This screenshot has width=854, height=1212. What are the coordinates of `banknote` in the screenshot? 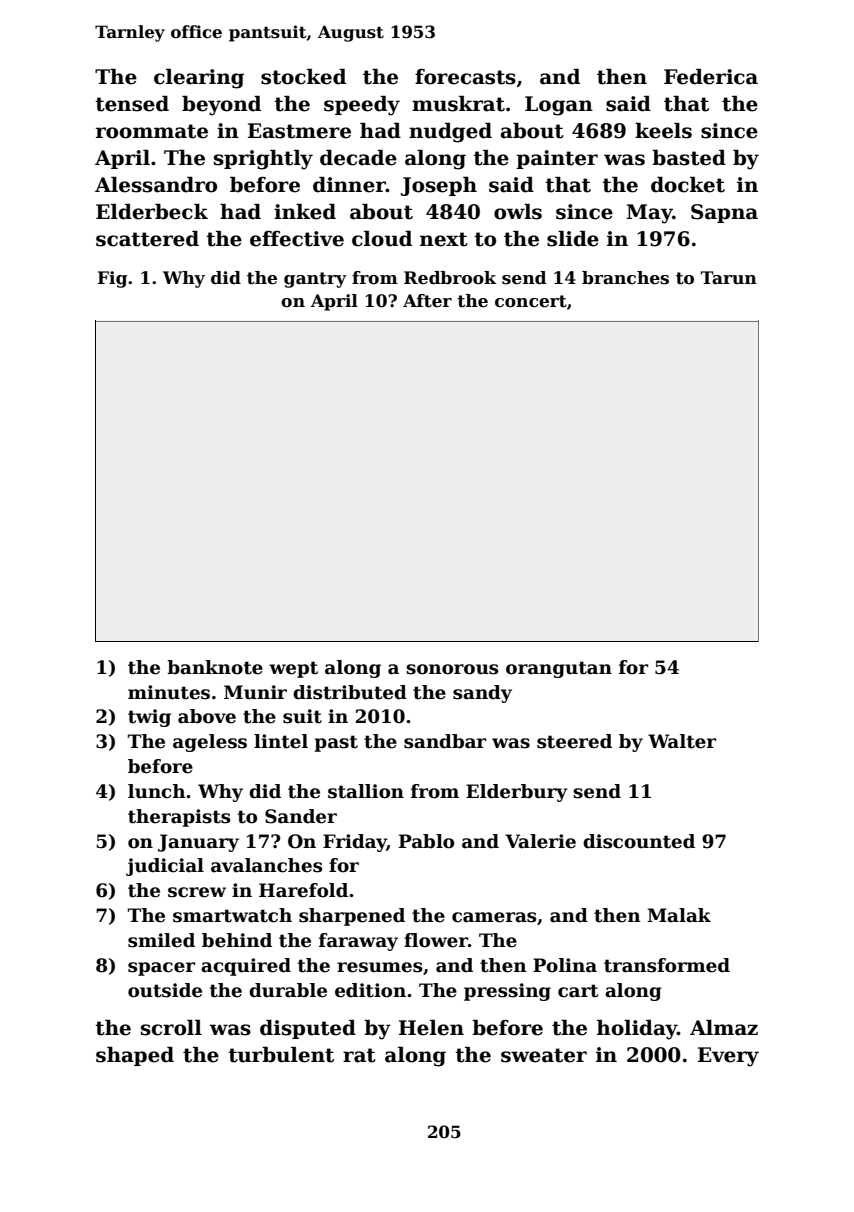 It's located at (215, 667).
